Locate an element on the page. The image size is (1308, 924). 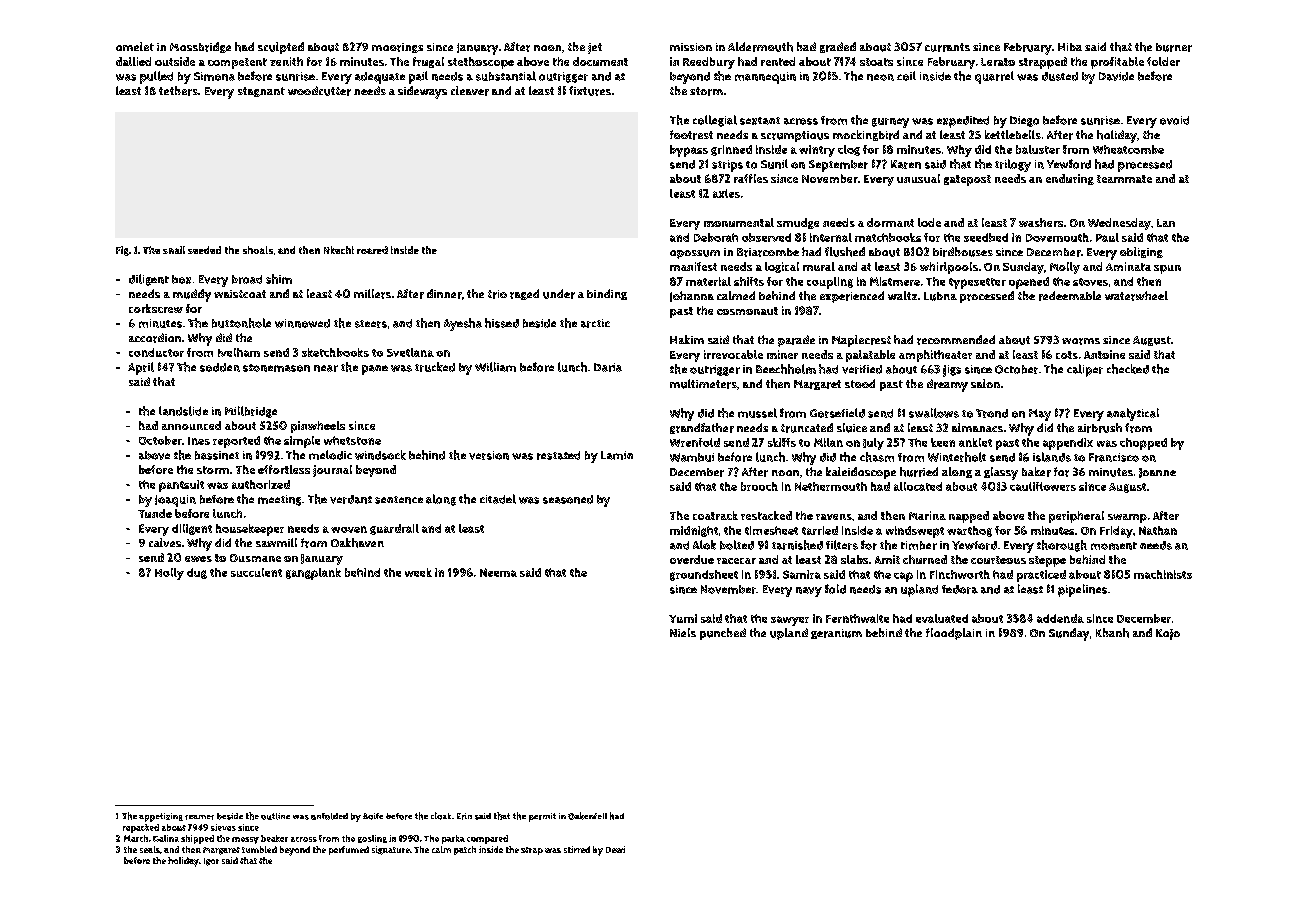
peripheral is located at coordinates (1076, 517).
